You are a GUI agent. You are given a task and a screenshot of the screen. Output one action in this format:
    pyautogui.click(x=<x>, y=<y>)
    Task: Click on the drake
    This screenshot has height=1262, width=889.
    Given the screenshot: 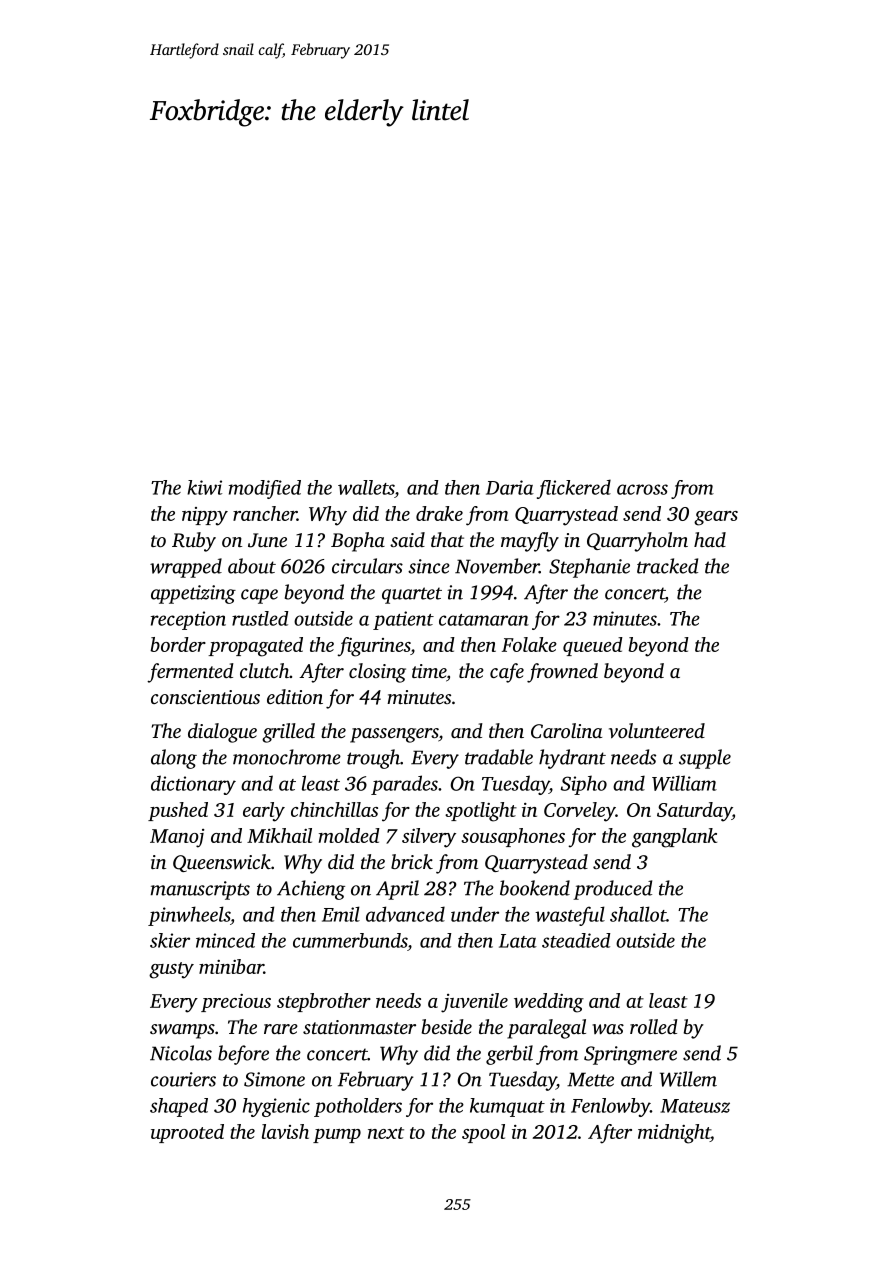 What is the action you would take?
    pyautogui.click(x=439, y=513)
